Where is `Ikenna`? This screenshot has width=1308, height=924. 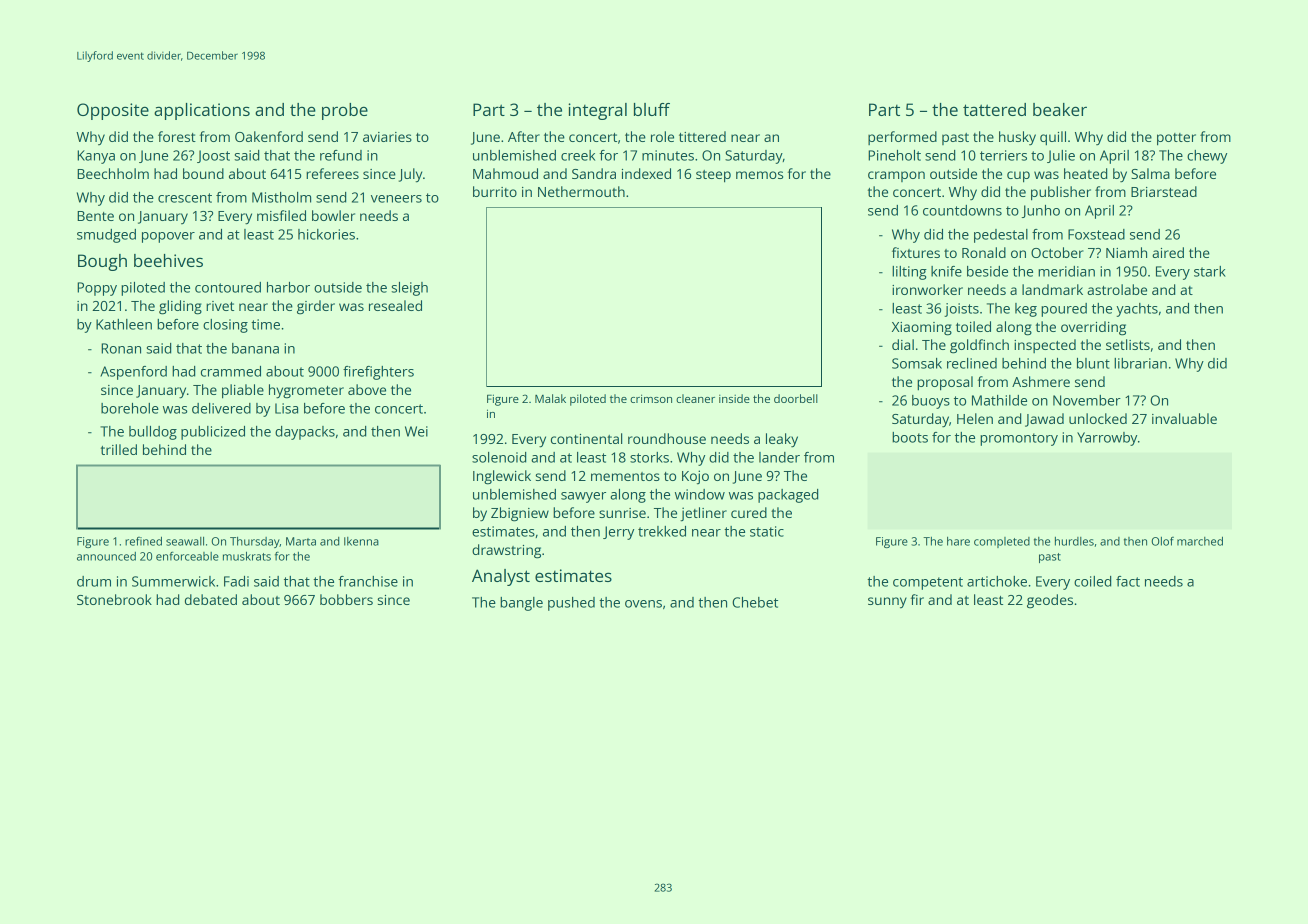 Ikenna is located at coordinates (361, 541).
